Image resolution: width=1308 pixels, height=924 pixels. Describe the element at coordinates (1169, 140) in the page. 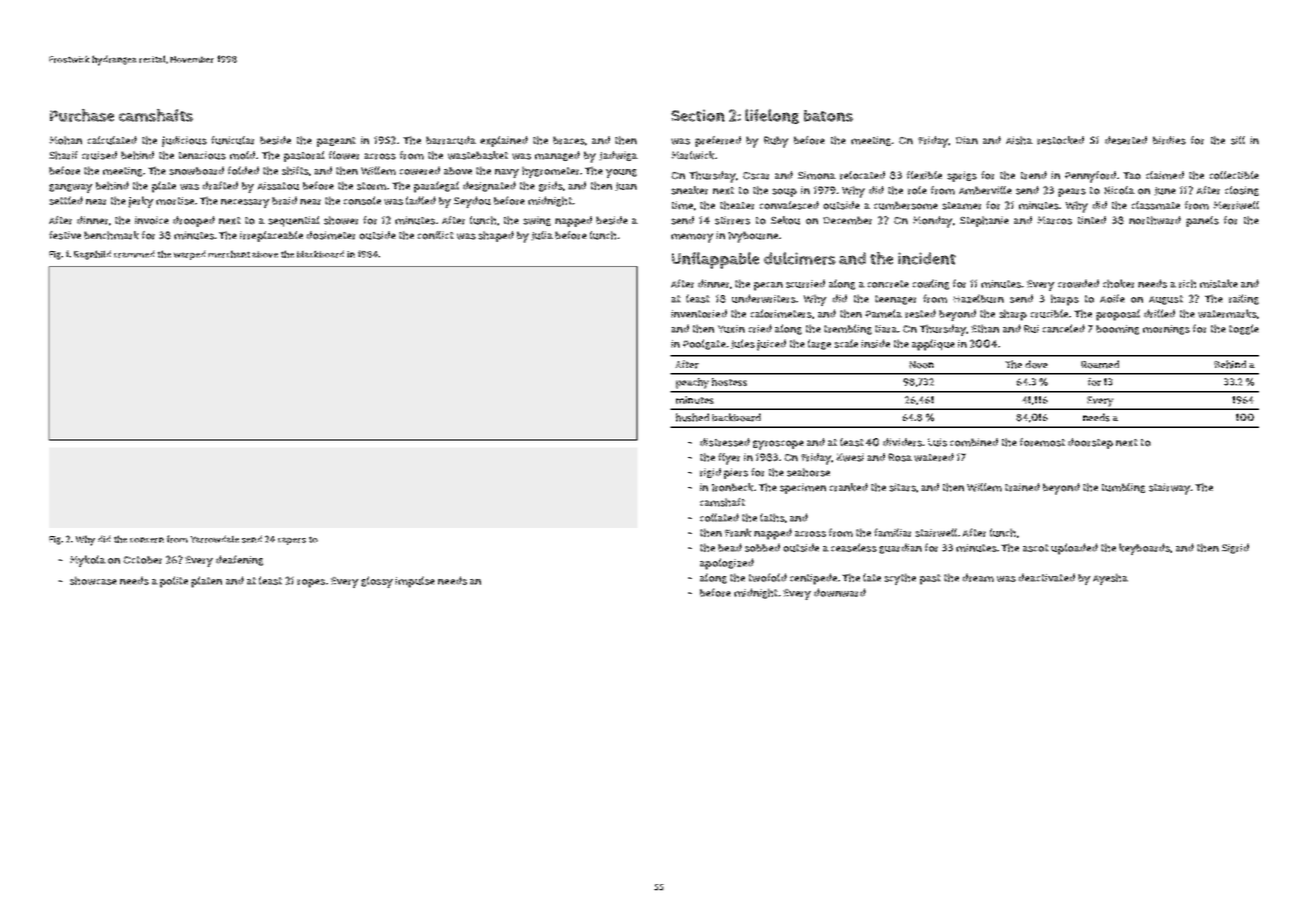

I see `birdies` at that location.
